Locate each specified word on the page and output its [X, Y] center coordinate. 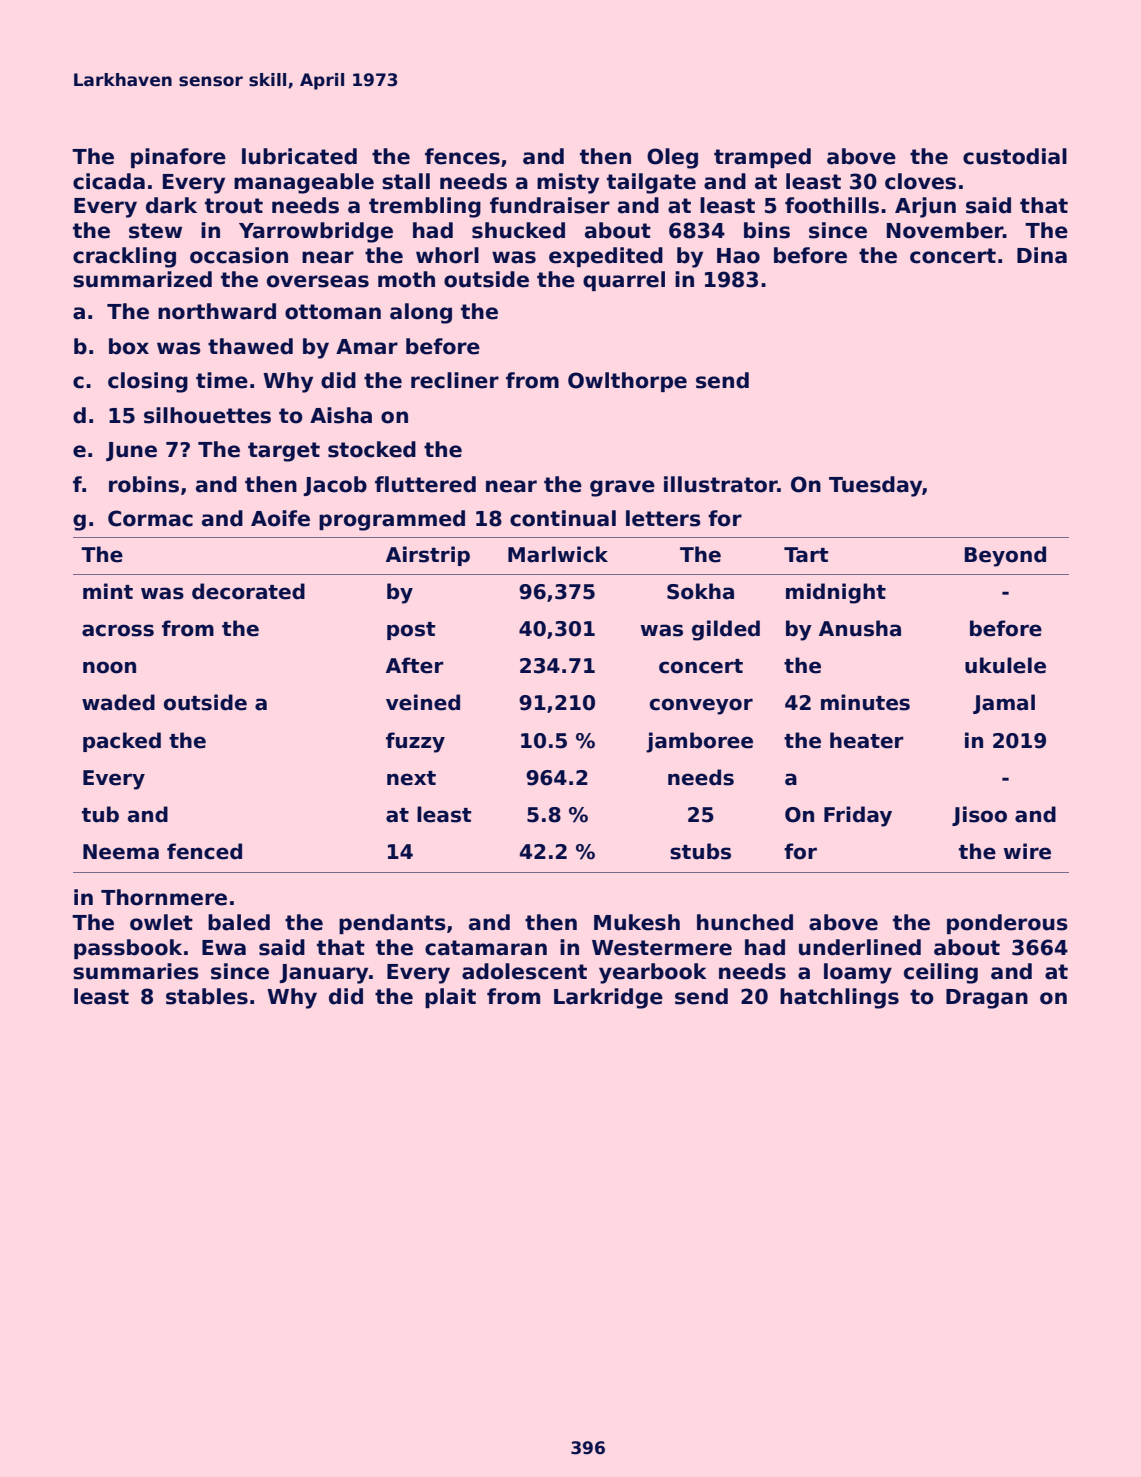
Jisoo [979, 816]
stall [406, 181]
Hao [738, 256]
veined [423, 702]
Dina [1042, 255]
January [323, 974]
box [129, 346]
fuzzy [415, 742]
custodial [1015, 156]
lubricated [299, 156]
